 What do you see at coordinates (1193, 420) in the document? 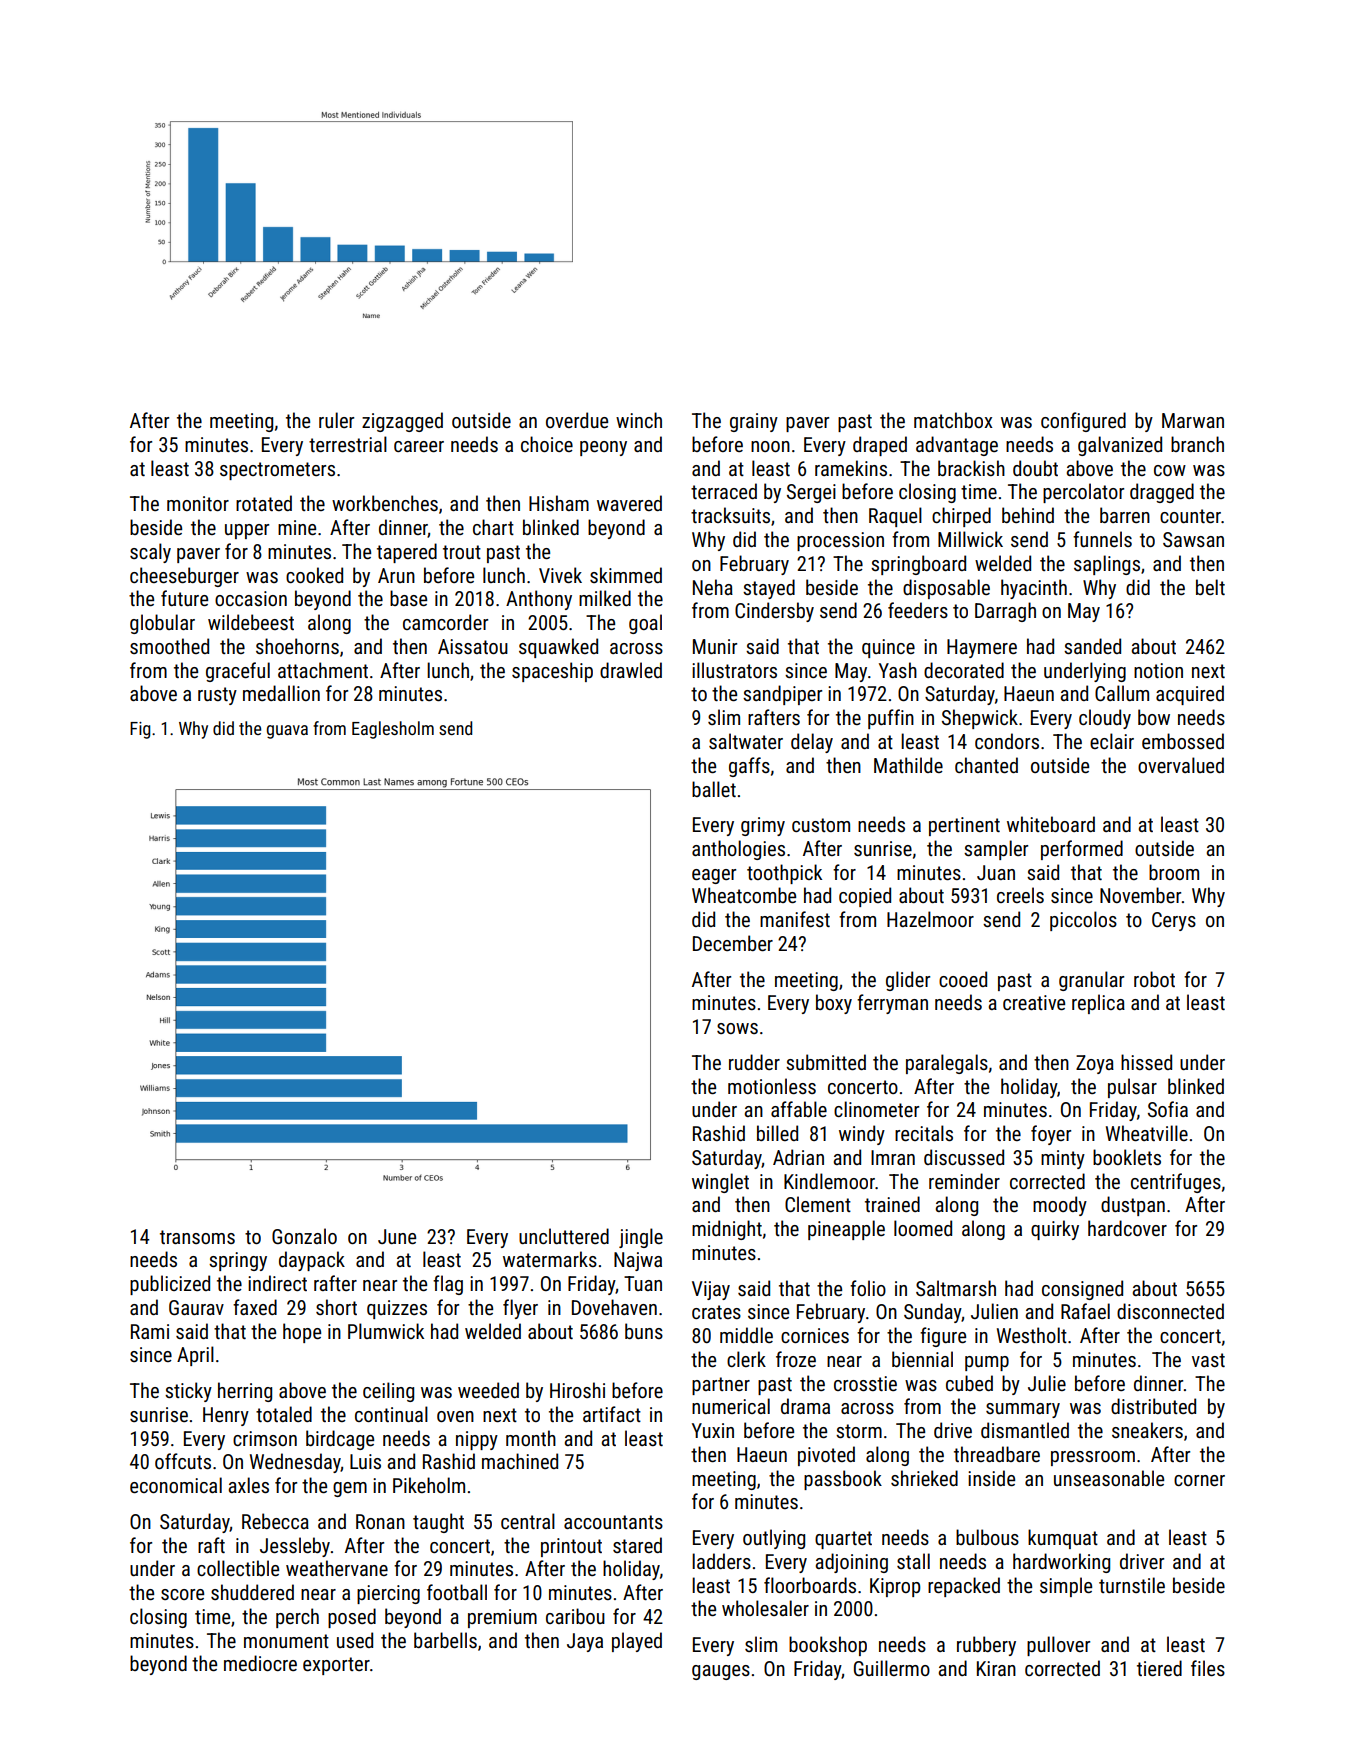
I see `Marwan` at bounding box center [1193, 420].
